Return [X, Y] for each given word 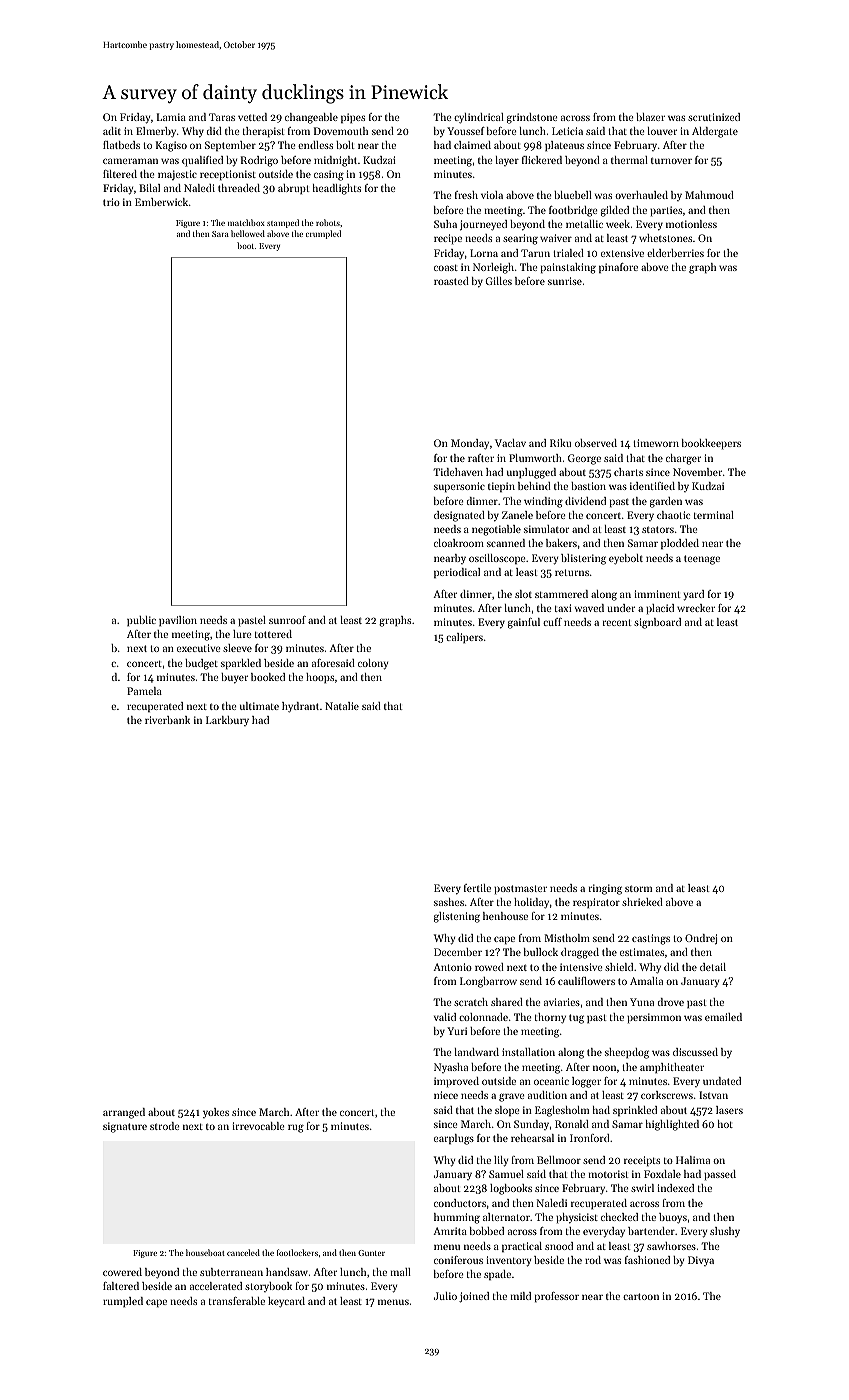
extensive [622, 253]
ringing [605, 889]
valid [445, 1017]
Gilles [498, 281]
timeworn [656, 443]
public [141, 621]
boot [245, 245]
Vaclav [510, 443]
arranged [124, 1113]
